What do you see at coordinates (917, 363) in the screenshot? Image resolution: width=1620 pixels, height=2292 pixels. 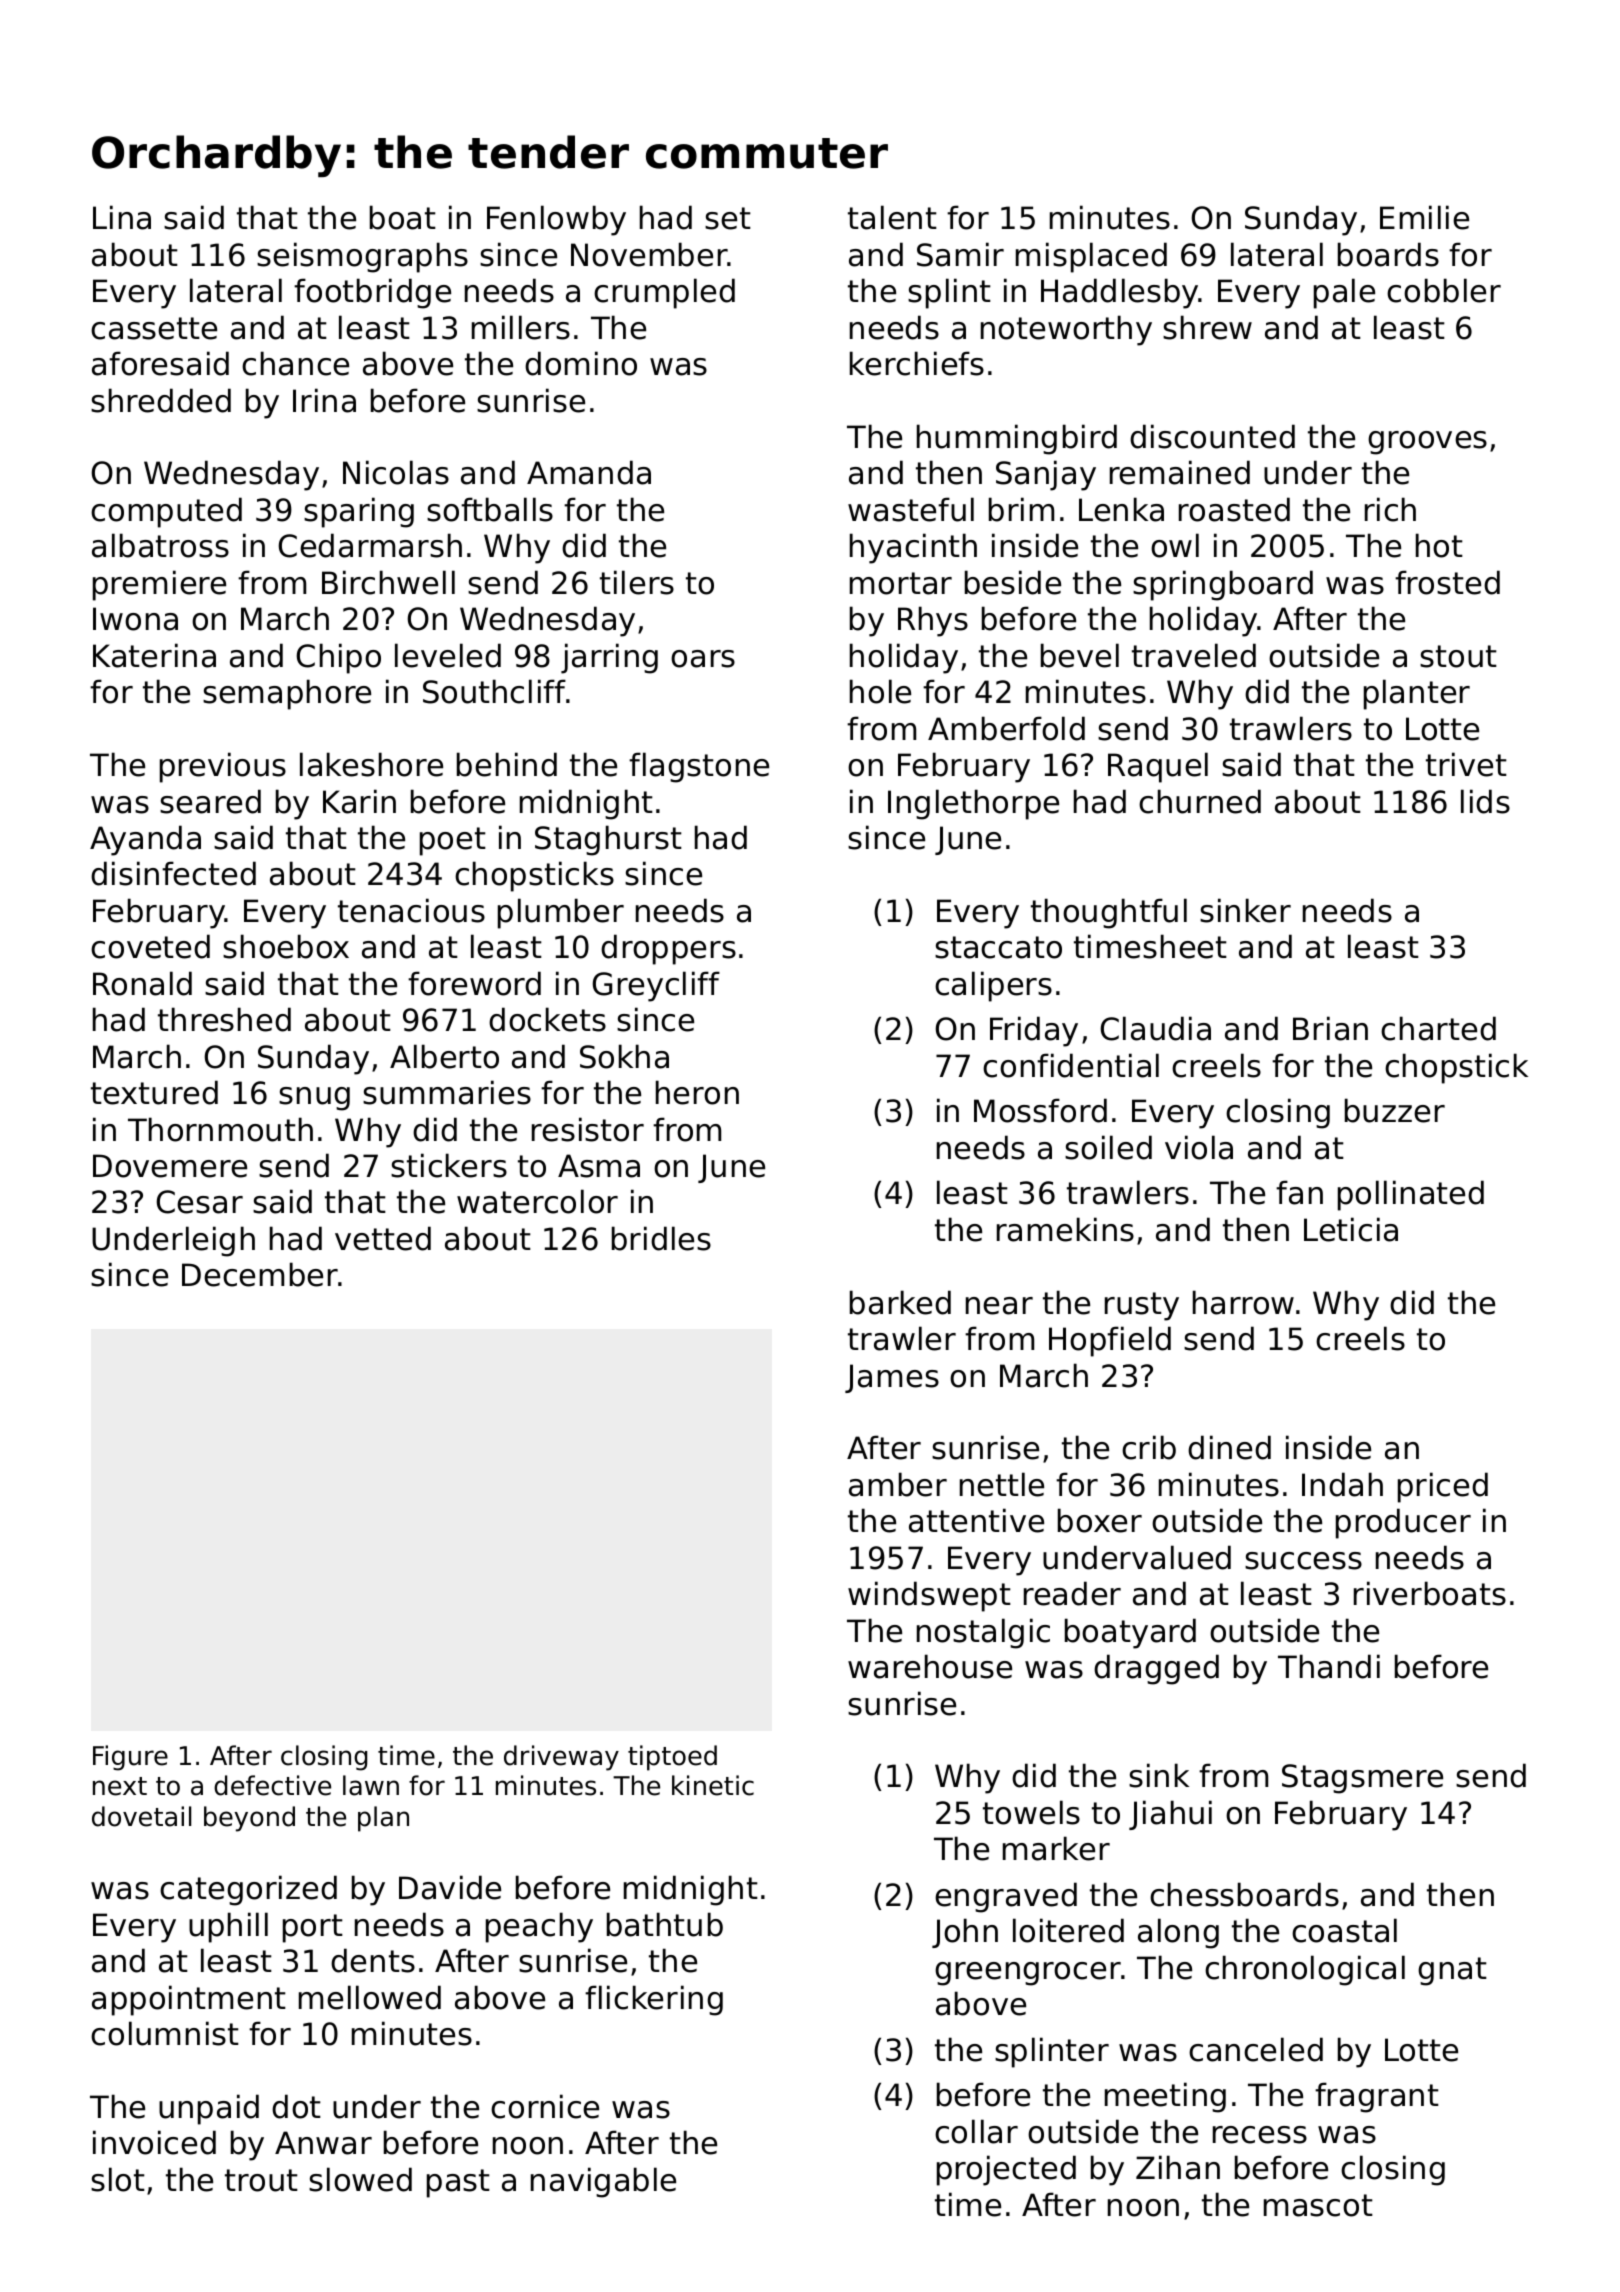 I see `kerchiefs` at bounding box center [917, 363].
